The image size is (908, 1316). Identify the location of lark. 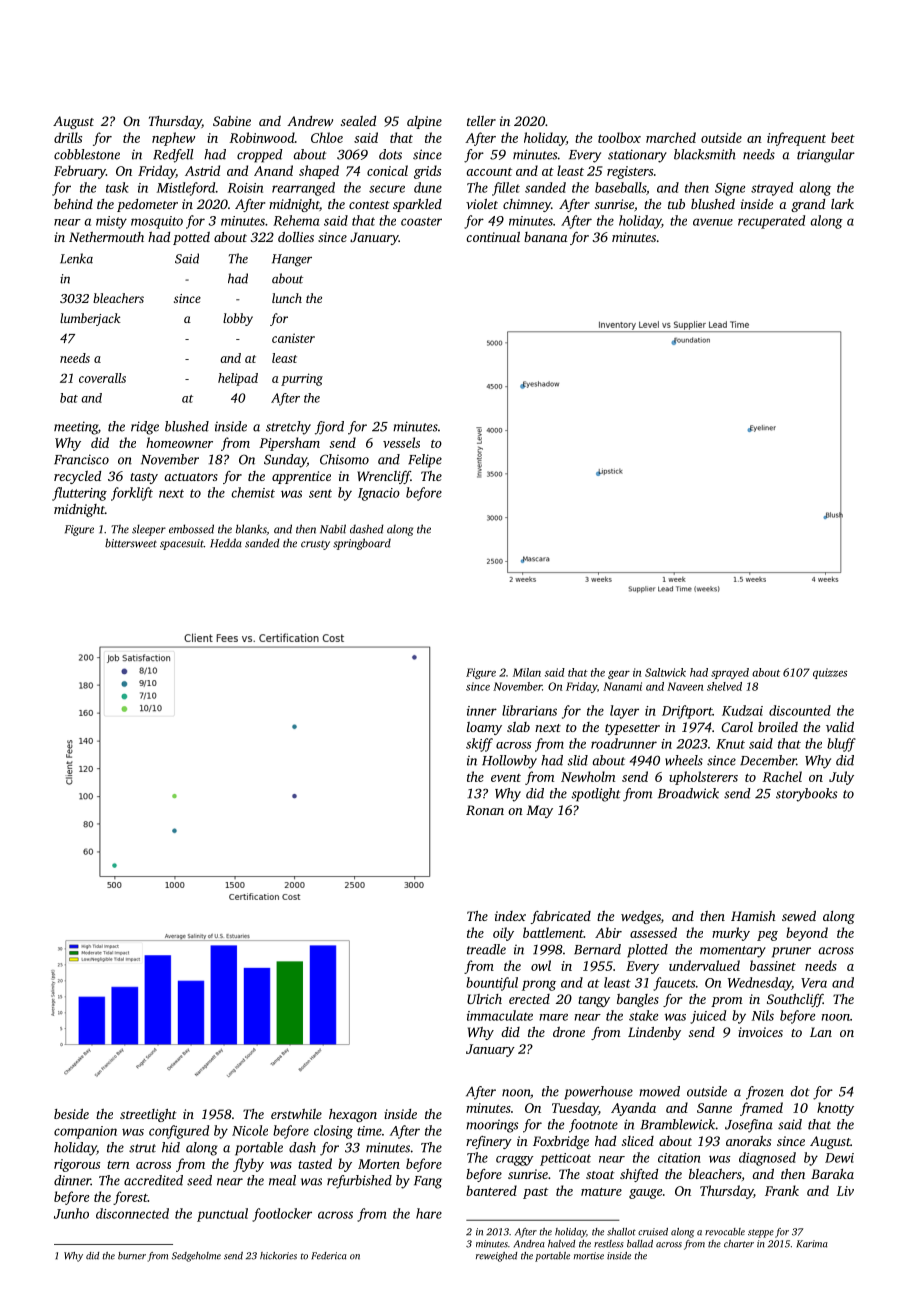
(842, 204).
